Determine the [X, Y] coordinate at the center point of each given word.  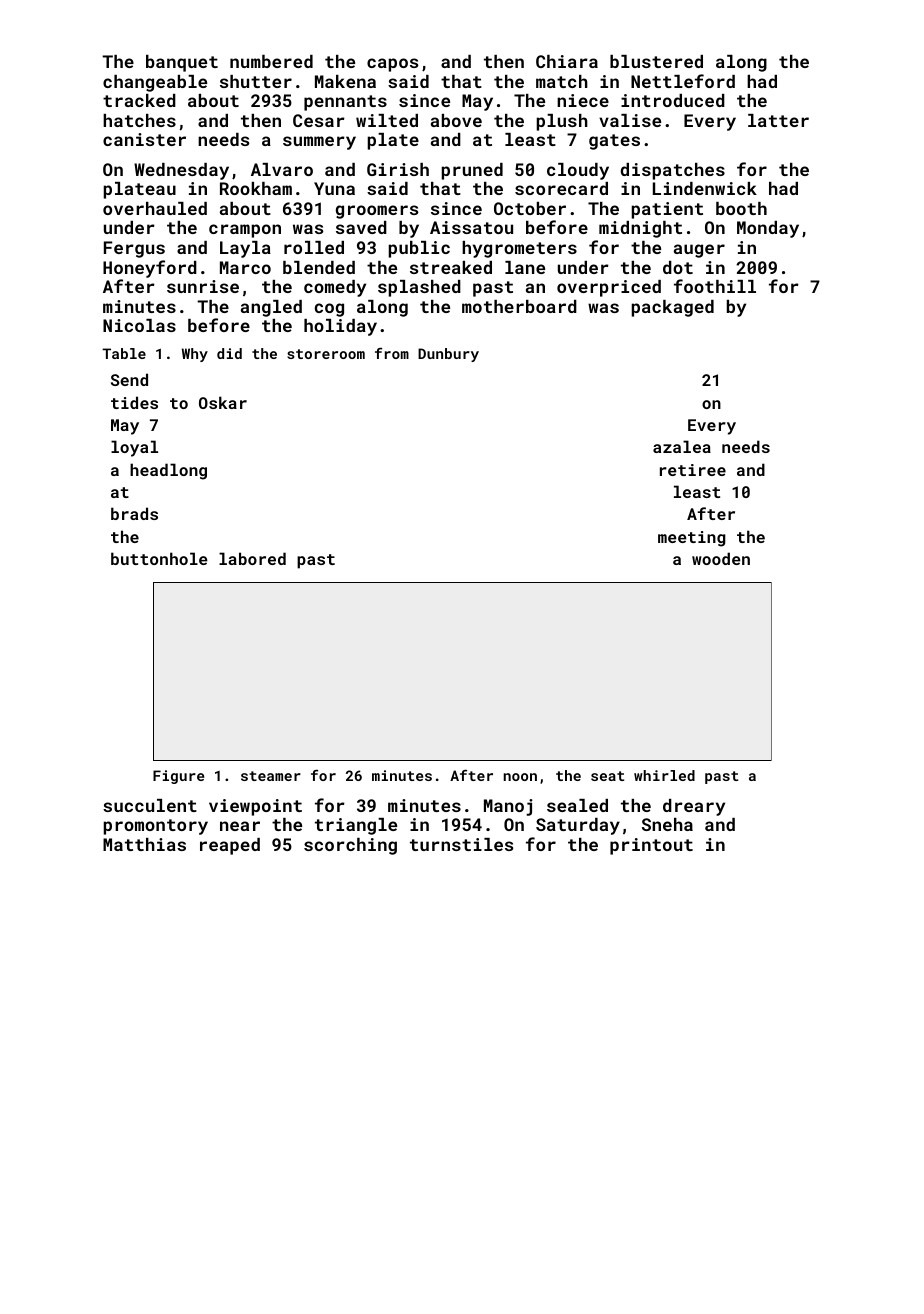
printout [651, 846]
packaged [673, 308]
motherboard [519, 306]
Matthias [144, 844]
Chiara [567, 61]
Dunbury [448, 355]
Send [129, 379]
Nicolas [139, 325]
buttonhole [159, 558]
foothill [715, 286]
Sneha [667, 824]
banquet [182, 63]
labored [252, 558]
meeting [692, 539]
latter [778, 120]
